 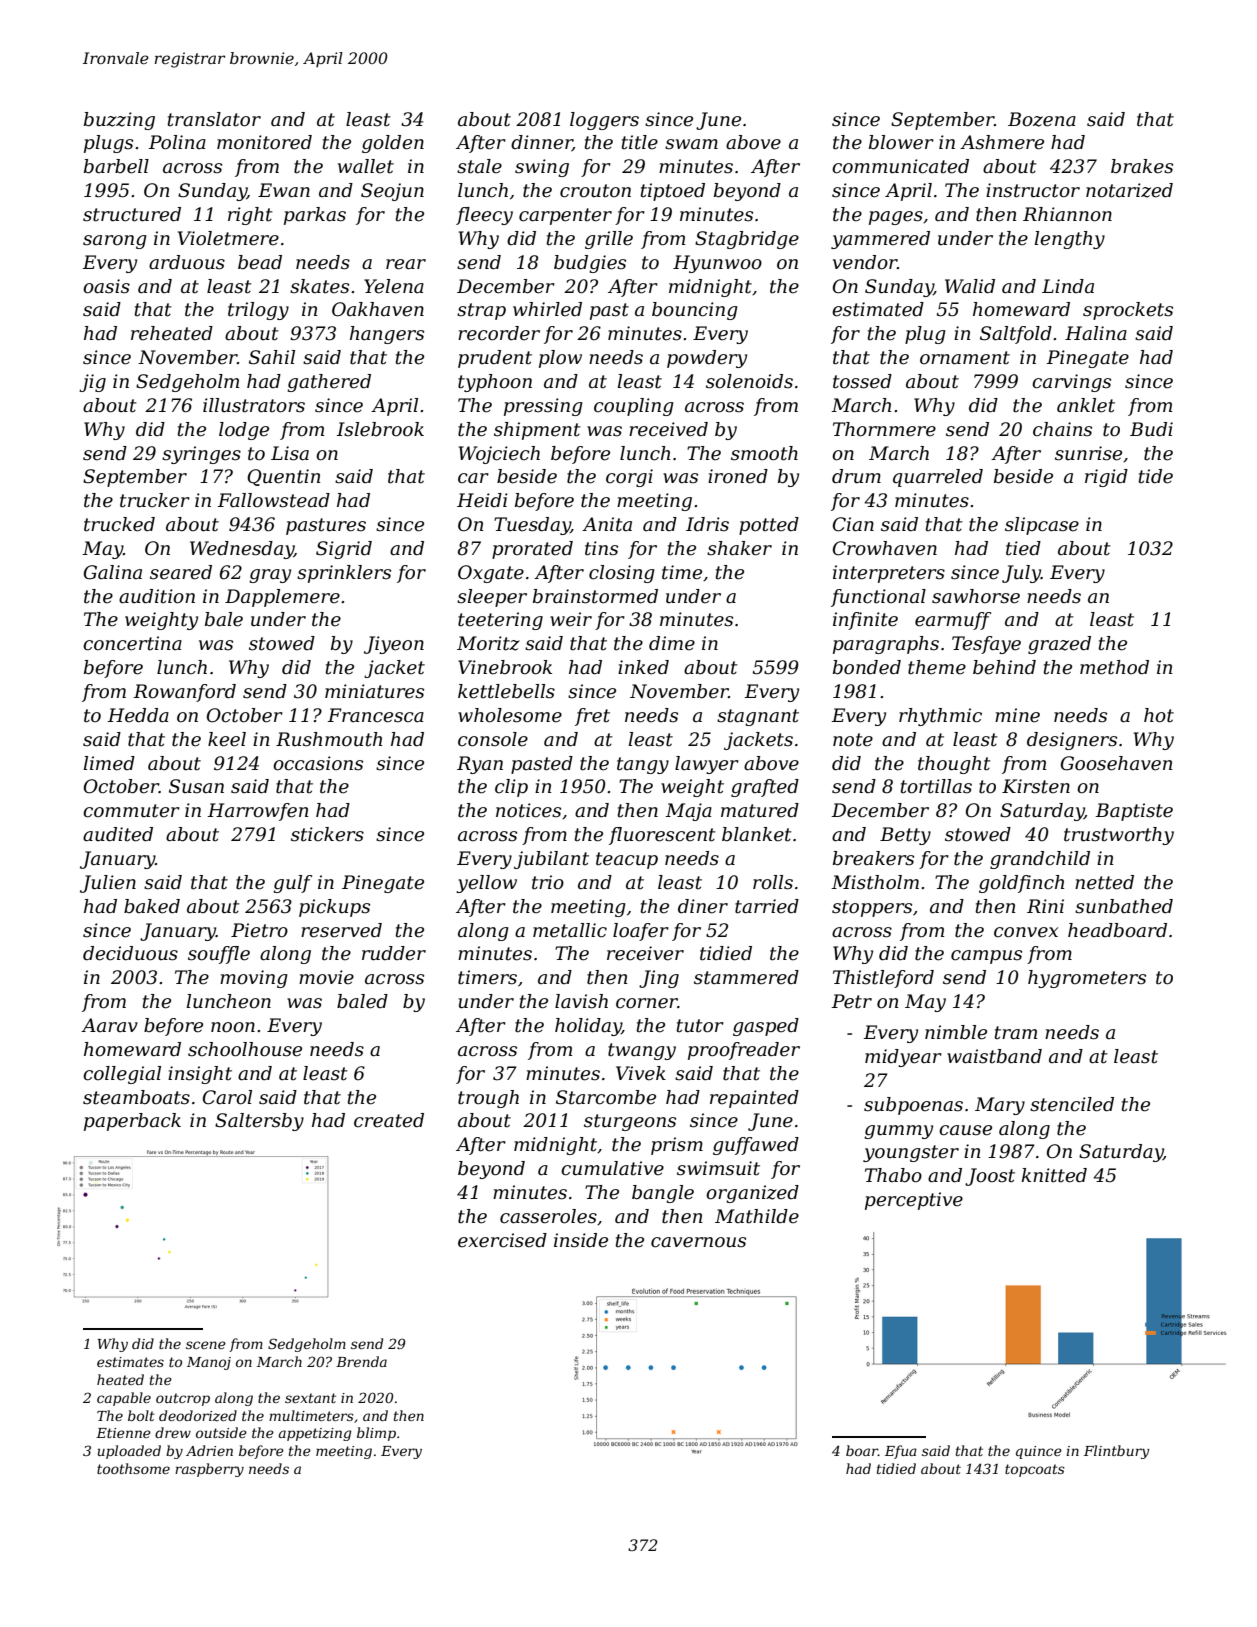 What do you see at coordinates (92, 383) in the document?
I see `jig` at bounding box center [92, 383].
